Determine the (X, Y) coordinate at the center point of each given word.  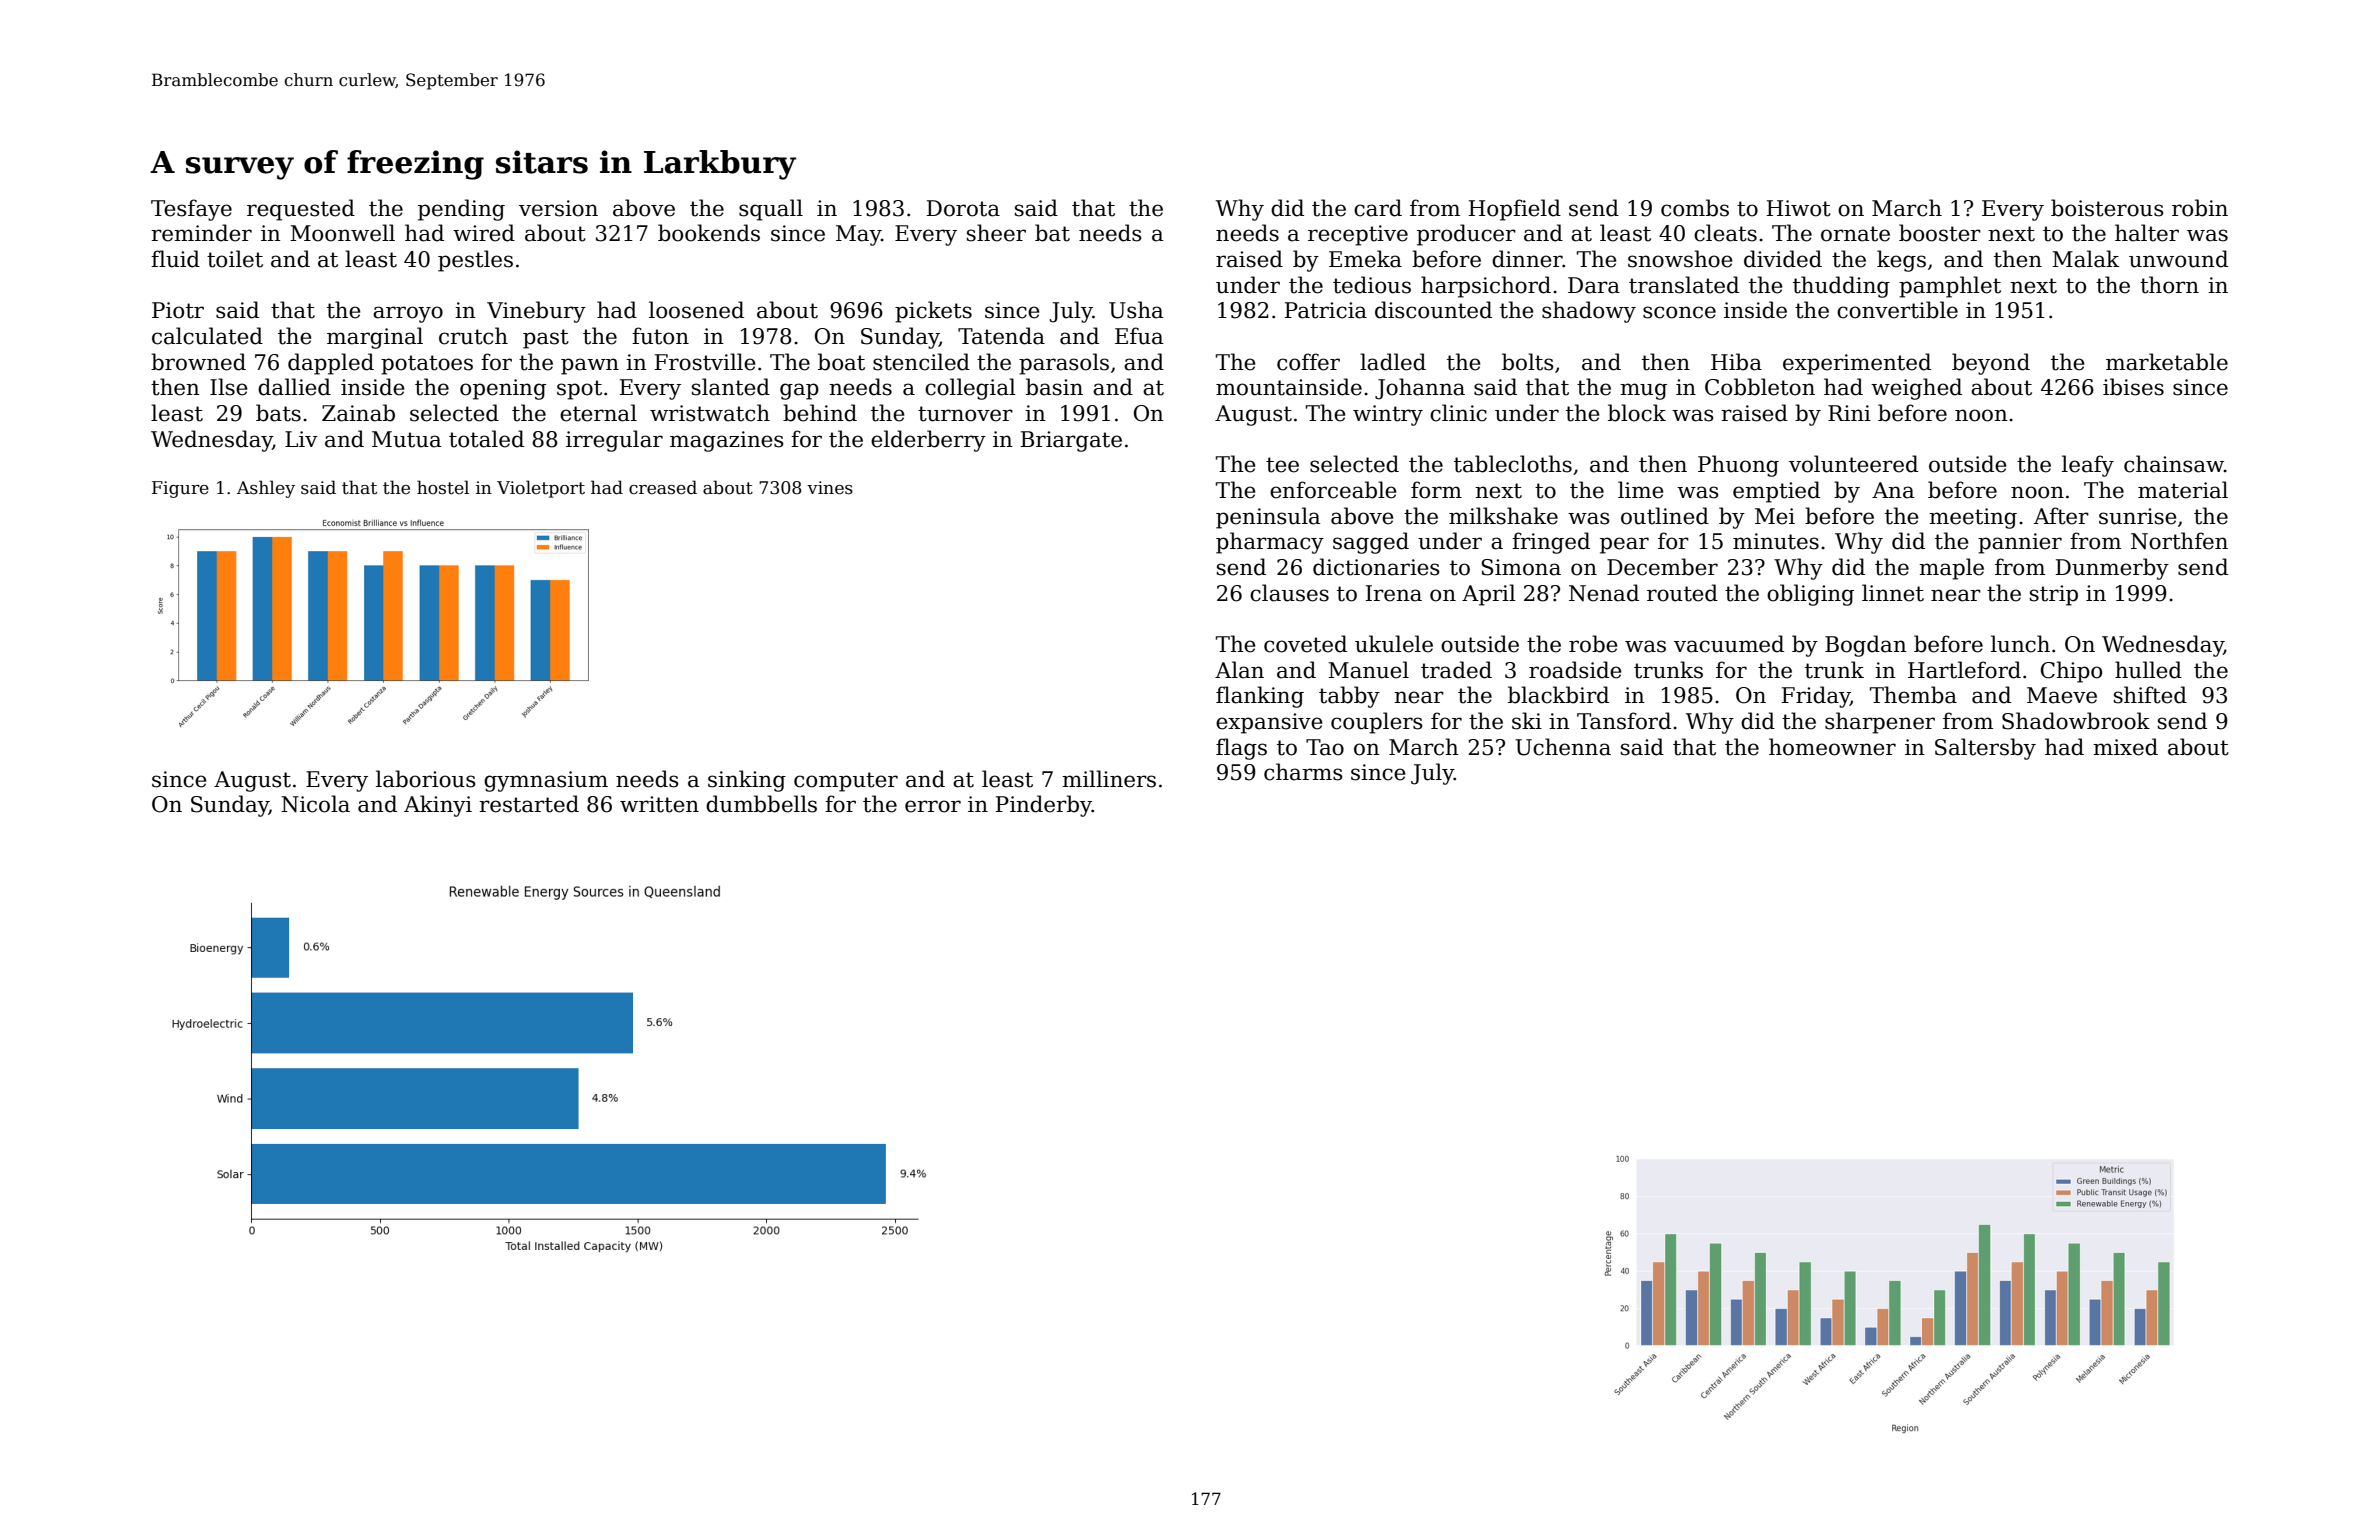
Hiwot (1799, 208)
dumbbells (761, 804)
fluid (175, 259)
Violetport (541, 489)
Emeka (1365, 259)
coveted (1305, 644)
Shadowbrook (2076, 721)
